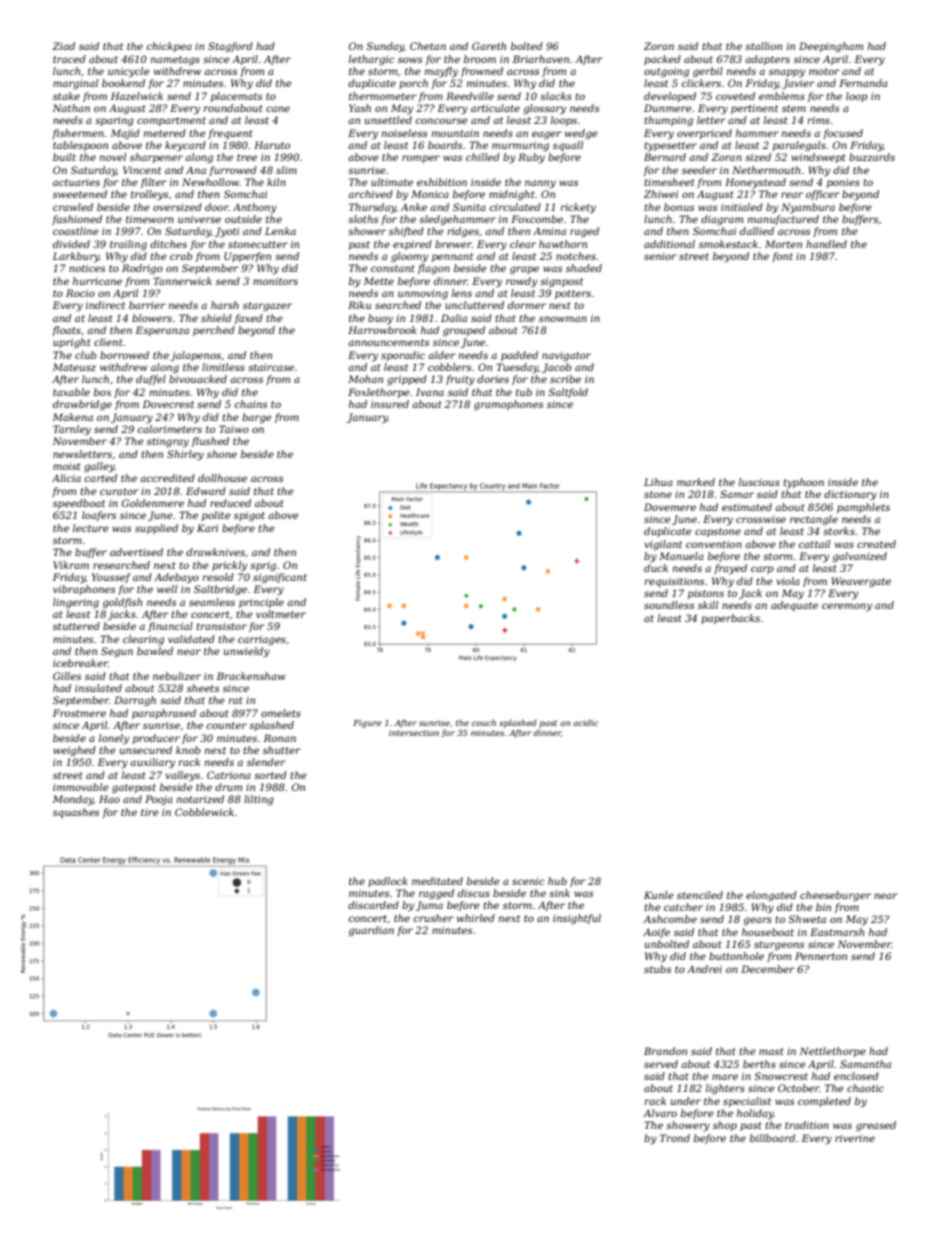 Image resolution: width=952 pixels, height=1233 pixels. What do you see at coordinates (831, 47) in the image?
I see `Deepingham` at bounding box center [831, 47].
